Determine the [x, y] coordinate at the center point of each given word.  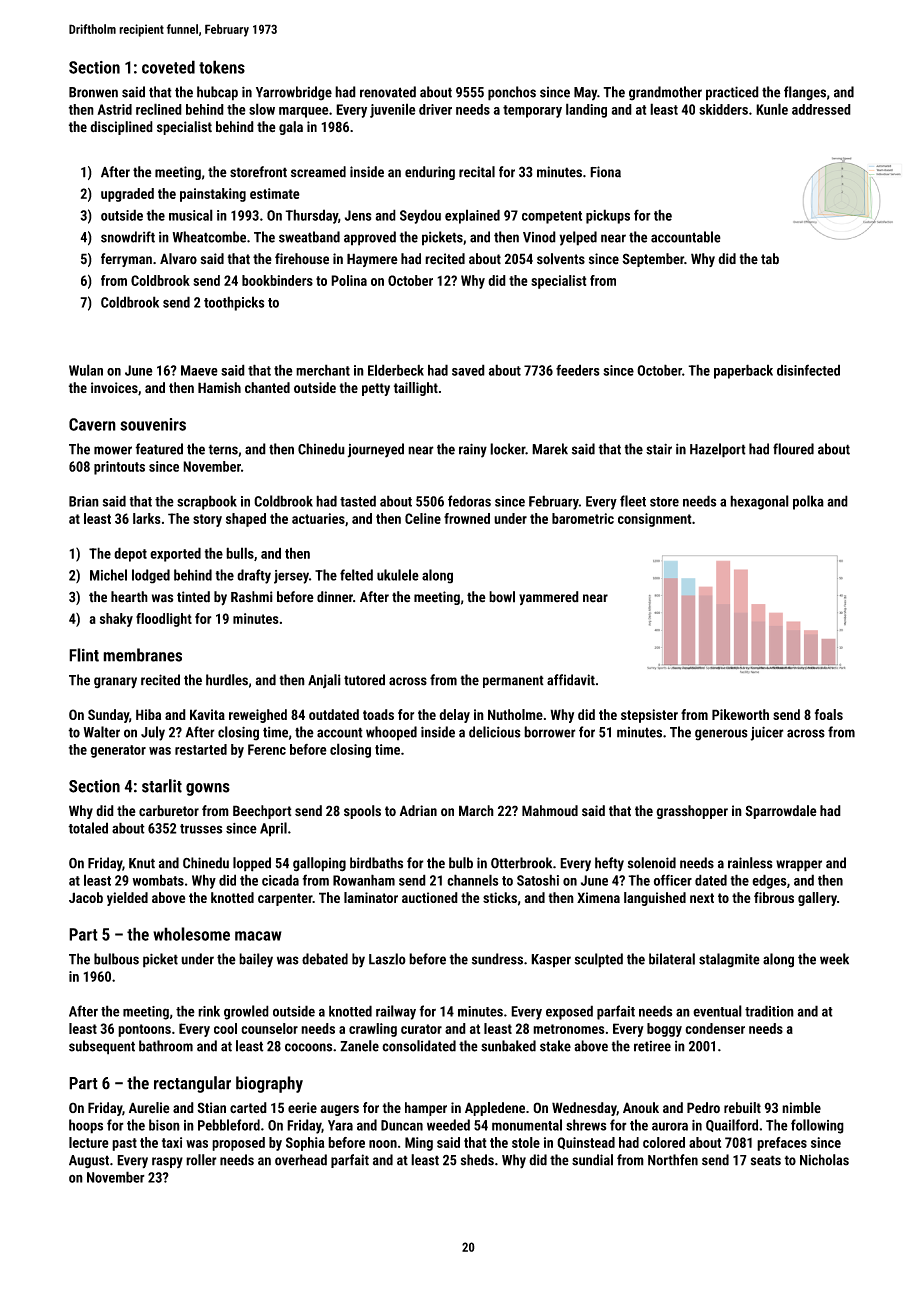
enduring [430, 173]
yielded [127, 899]
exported [175, 554]
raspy [167, 1162]
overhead [301, 1160]
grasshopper [692, 812]
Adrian [418, 810]
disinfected [808, 370]
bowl [502, 597]
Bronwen [93, 92]
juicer [767, 733]
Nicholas [824, 1160]
